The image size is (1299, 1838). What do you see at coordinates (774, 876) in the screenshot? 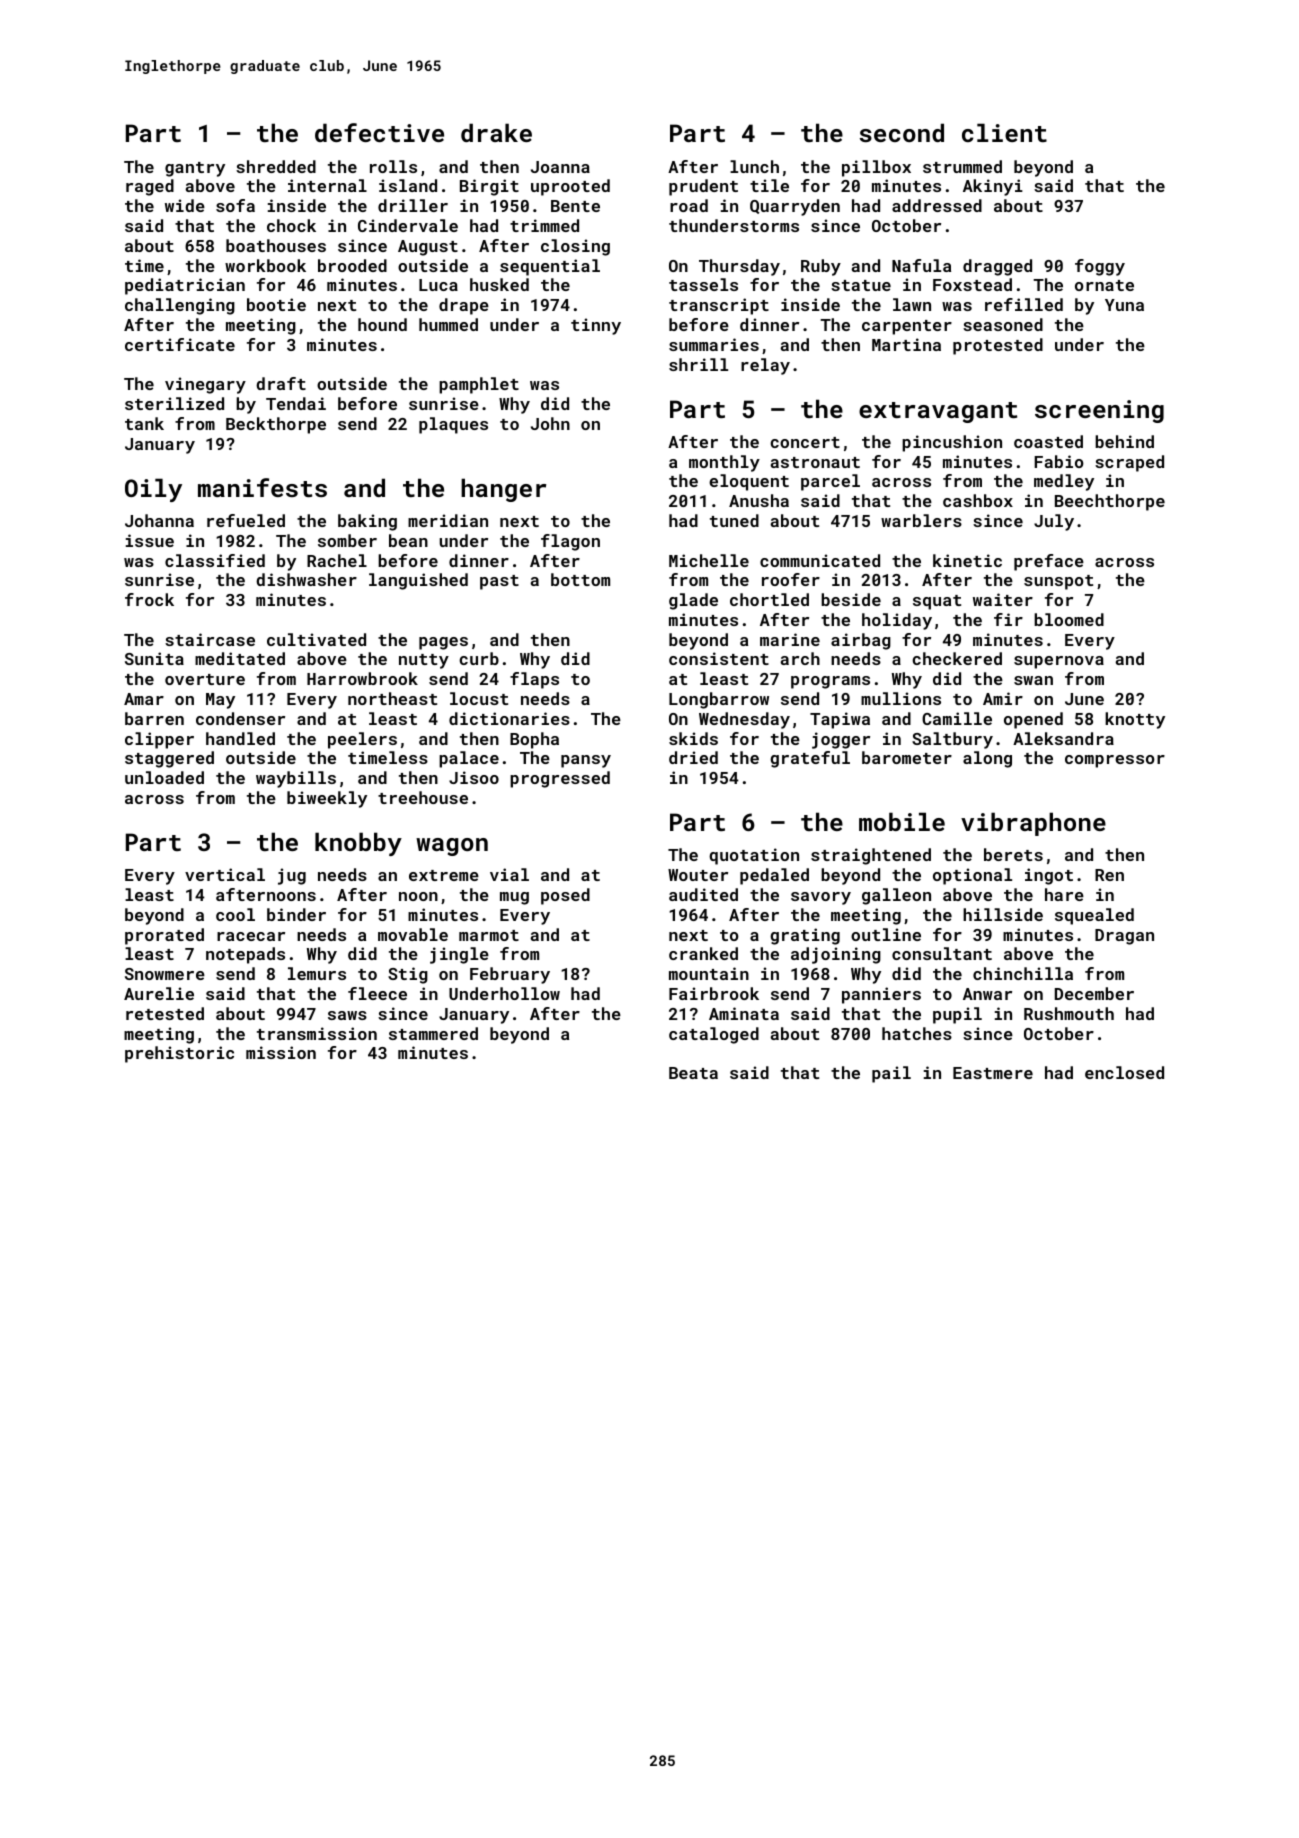
I see `pedaled` at bounding box center [774, 876].
